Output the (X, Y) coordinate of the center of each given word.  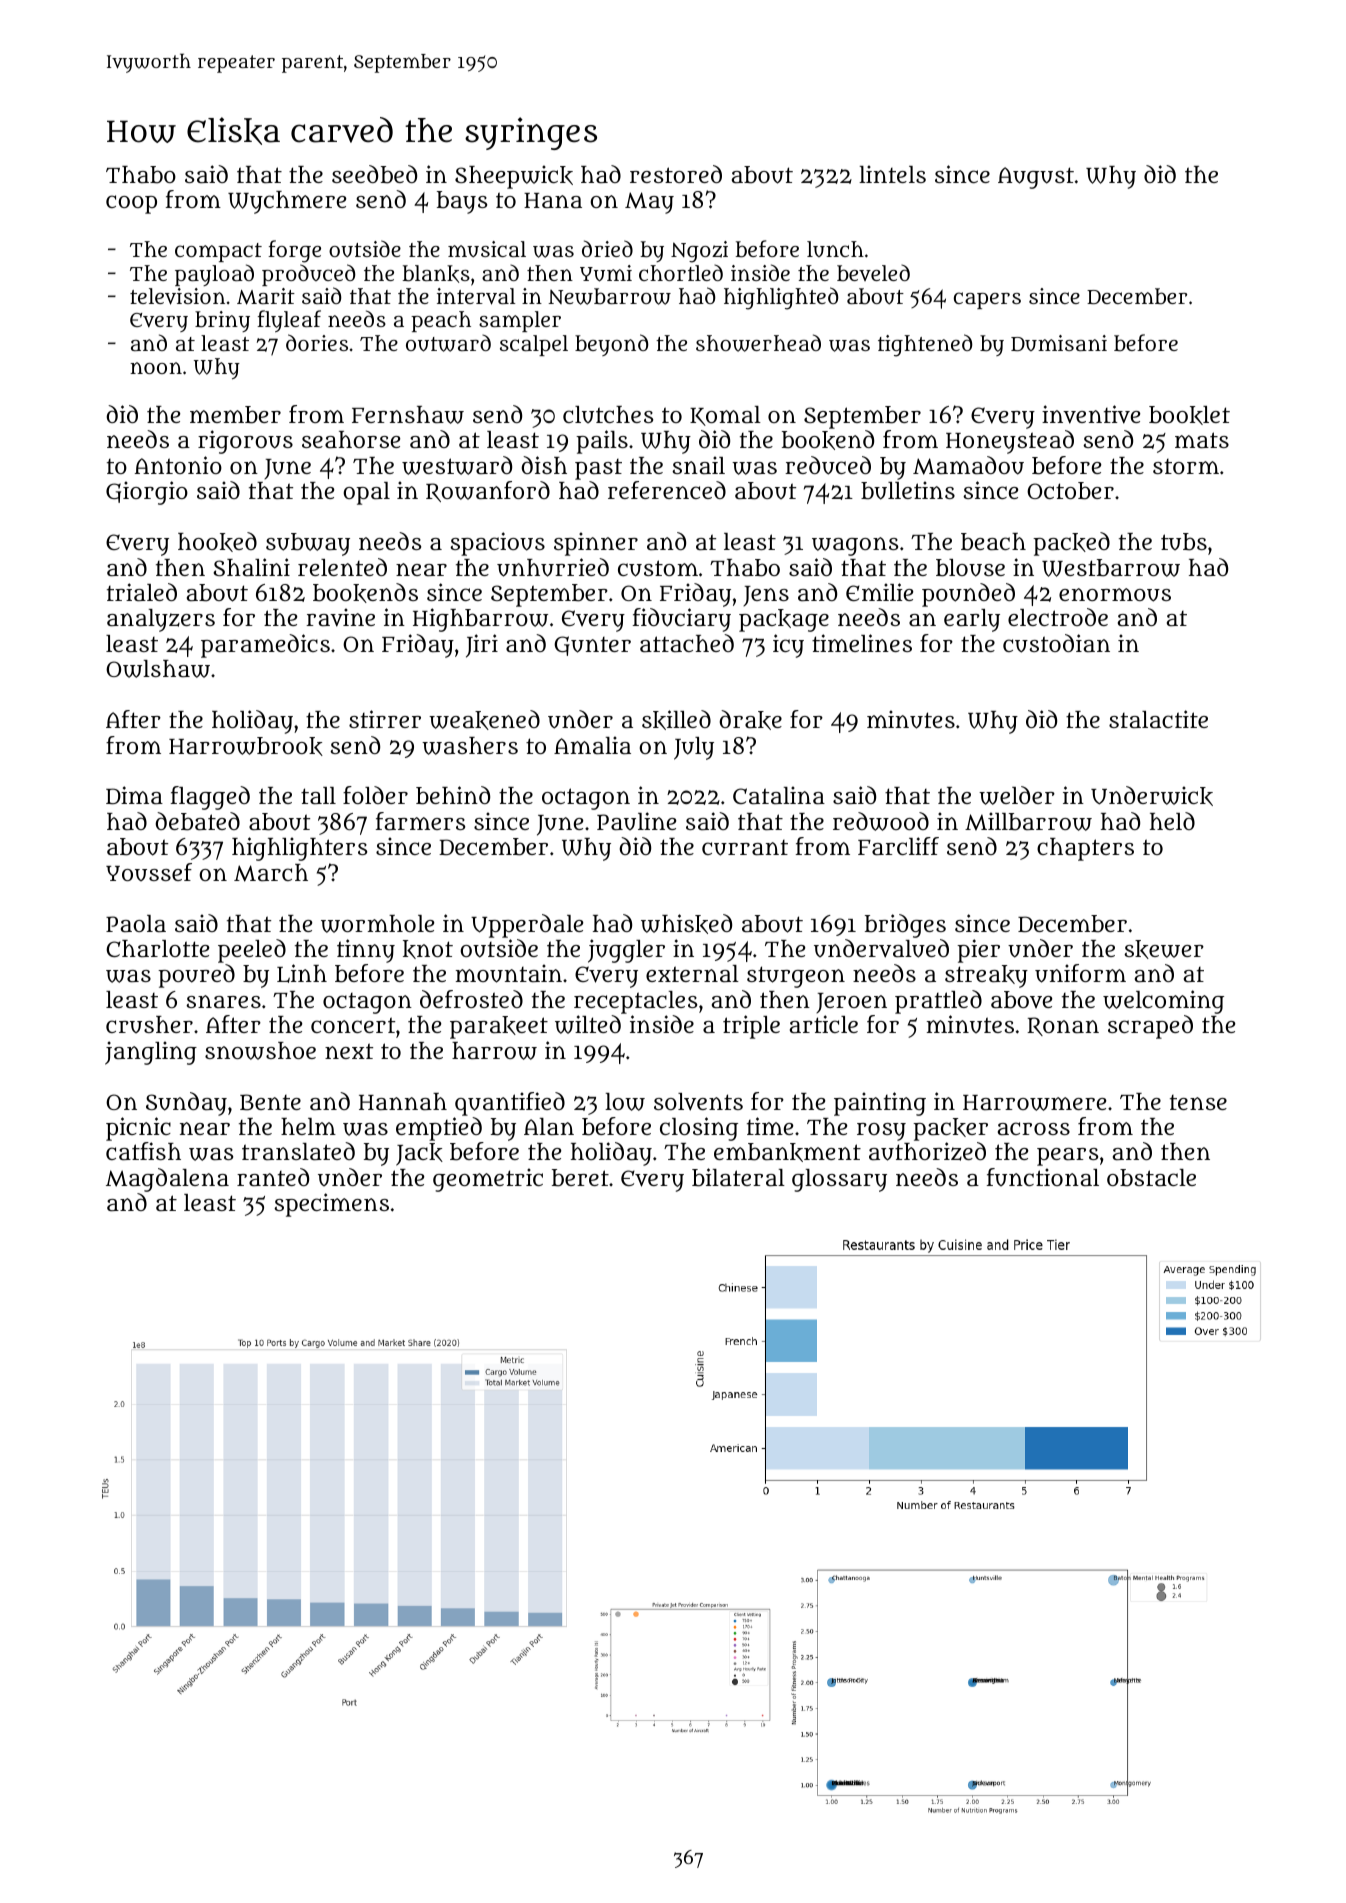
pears (1067, 1157)
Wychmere (287, 202)
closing (699, 1129)
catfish (143, 1151)
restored (676, 174)
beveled (873, 272)
